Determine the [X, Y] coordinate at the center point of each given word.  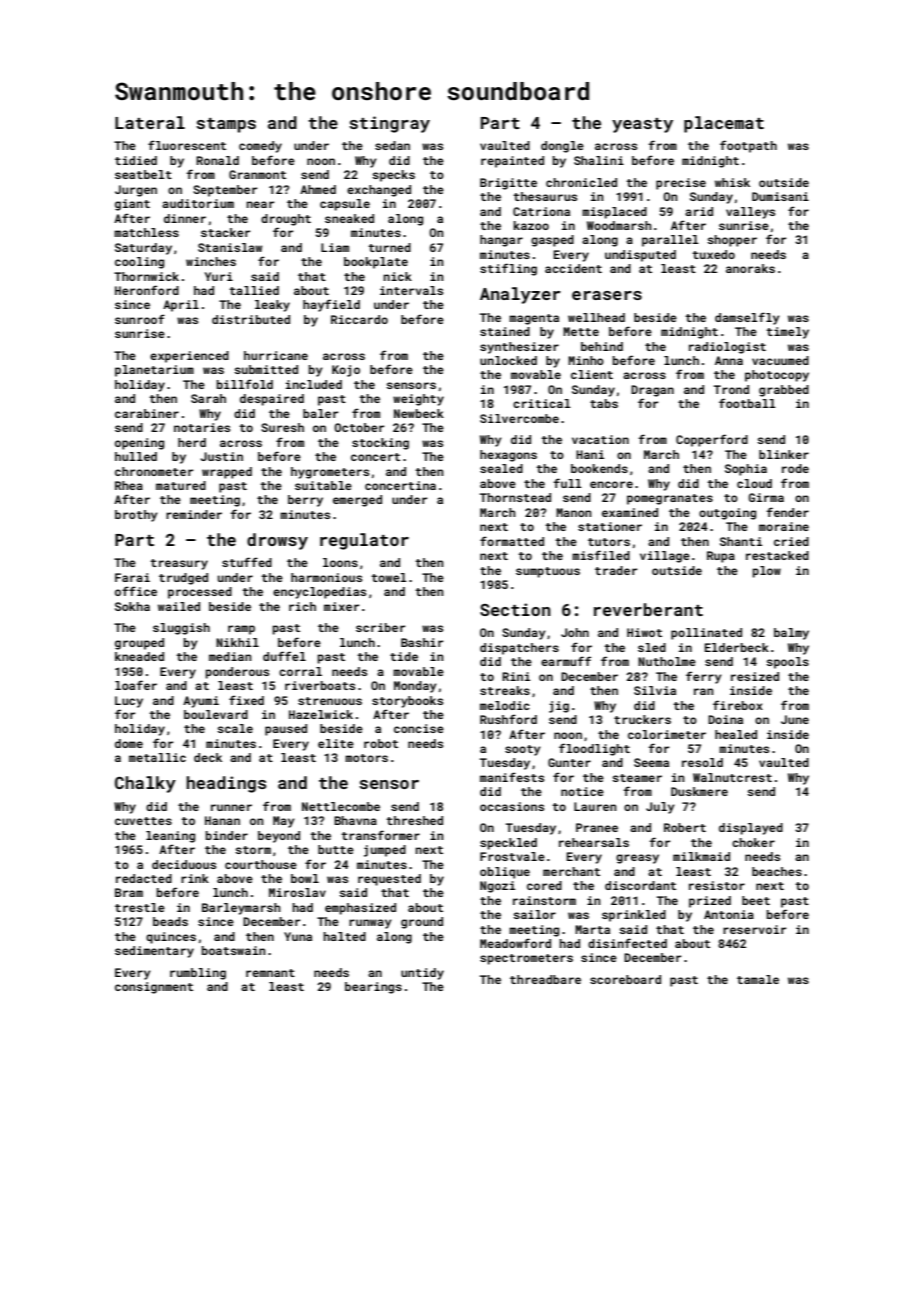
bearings [373, 988]
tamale [758, 979]
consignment [154, 988]
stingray [389, 124]
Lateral [150, 122]
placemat [724, 124]
